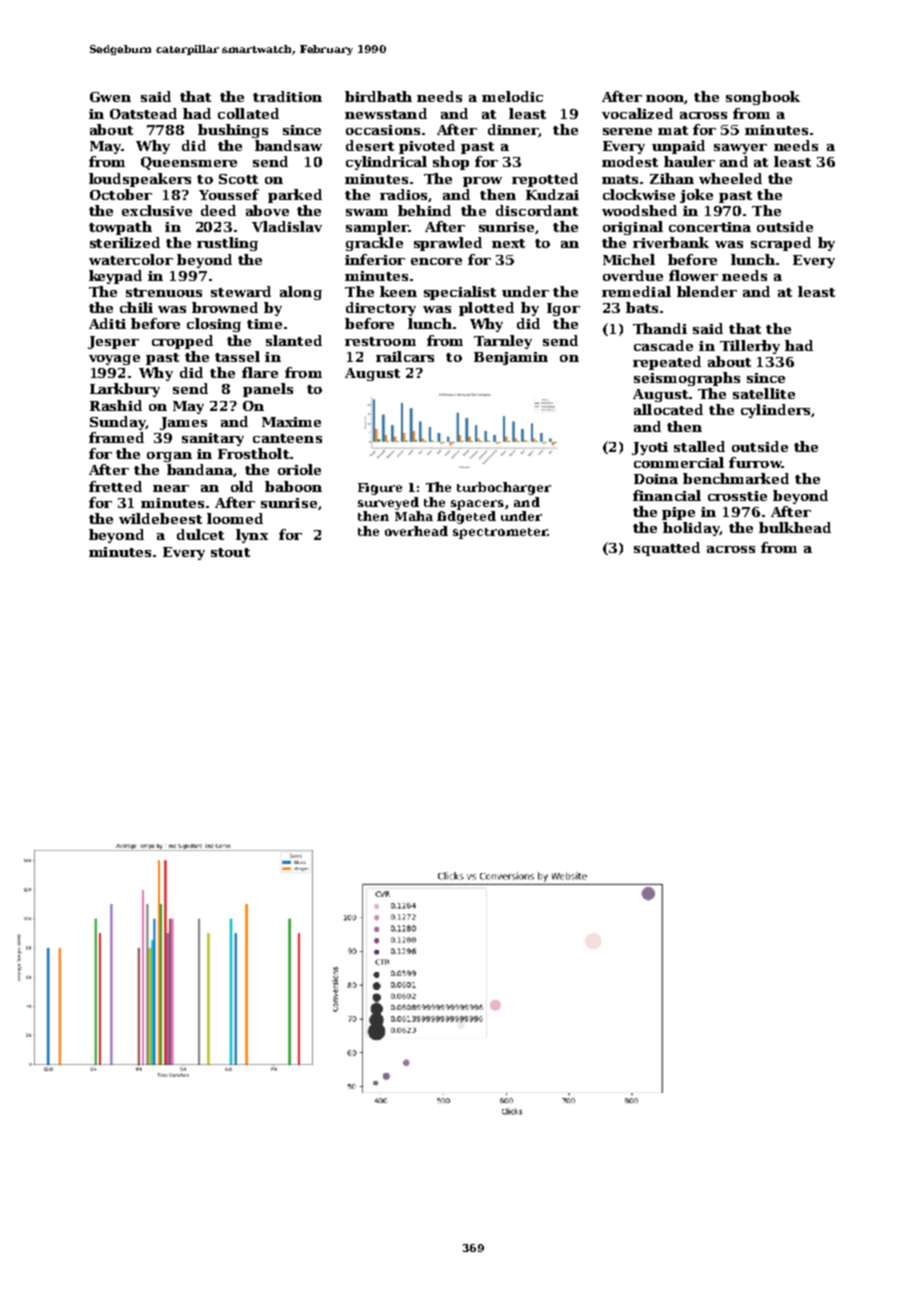 The height and width of the page is (1308, 924). What do you see at coordinates (665, 99) in the page?
I see `noon` at bounding box center [665, 99].
